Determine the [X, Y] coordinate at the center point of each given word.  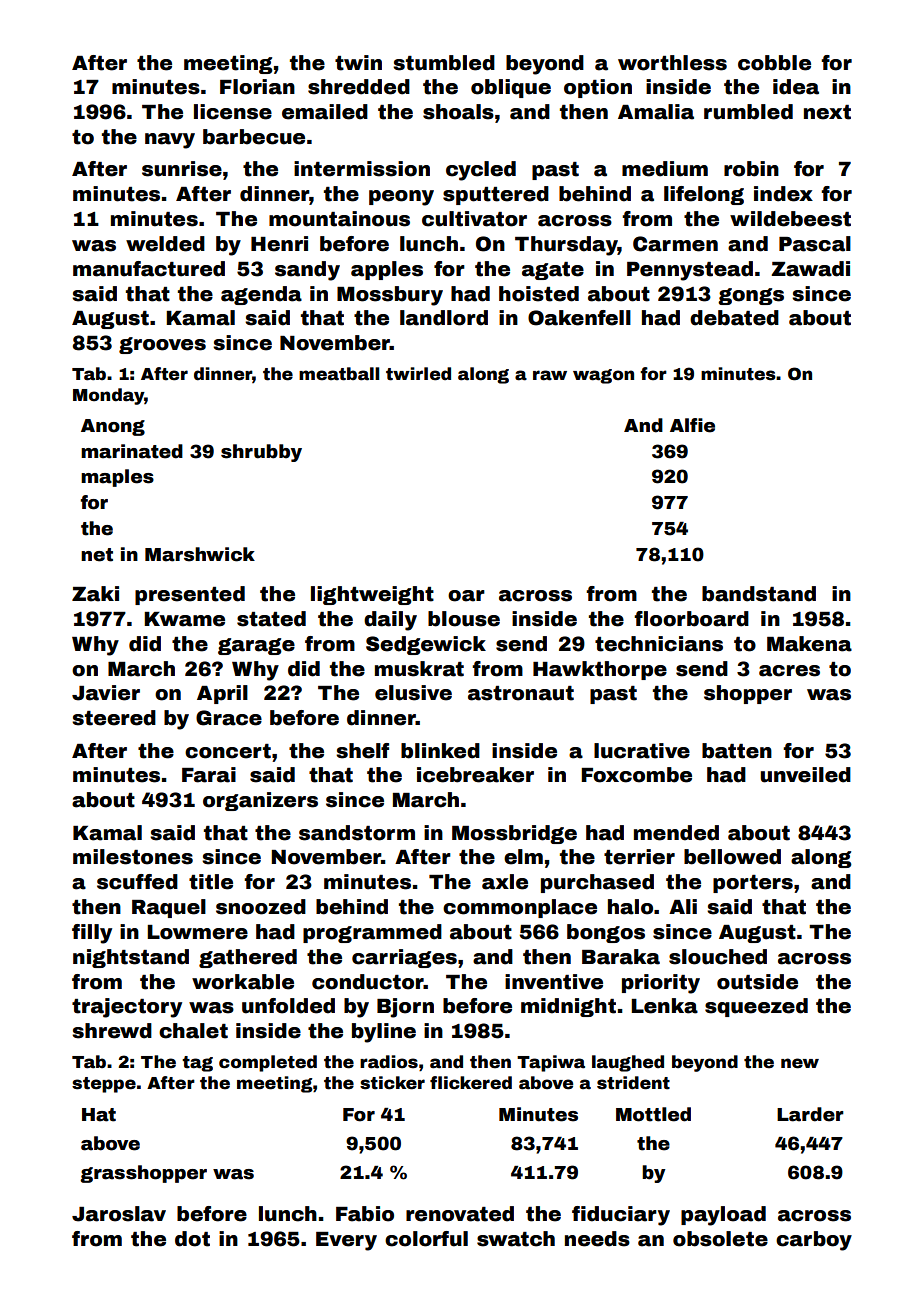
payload [723, 1216]
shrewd [112, 1031]
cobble [774, 63]
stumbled [444, 63]
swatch [516, 1239]
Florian [257, 87]
